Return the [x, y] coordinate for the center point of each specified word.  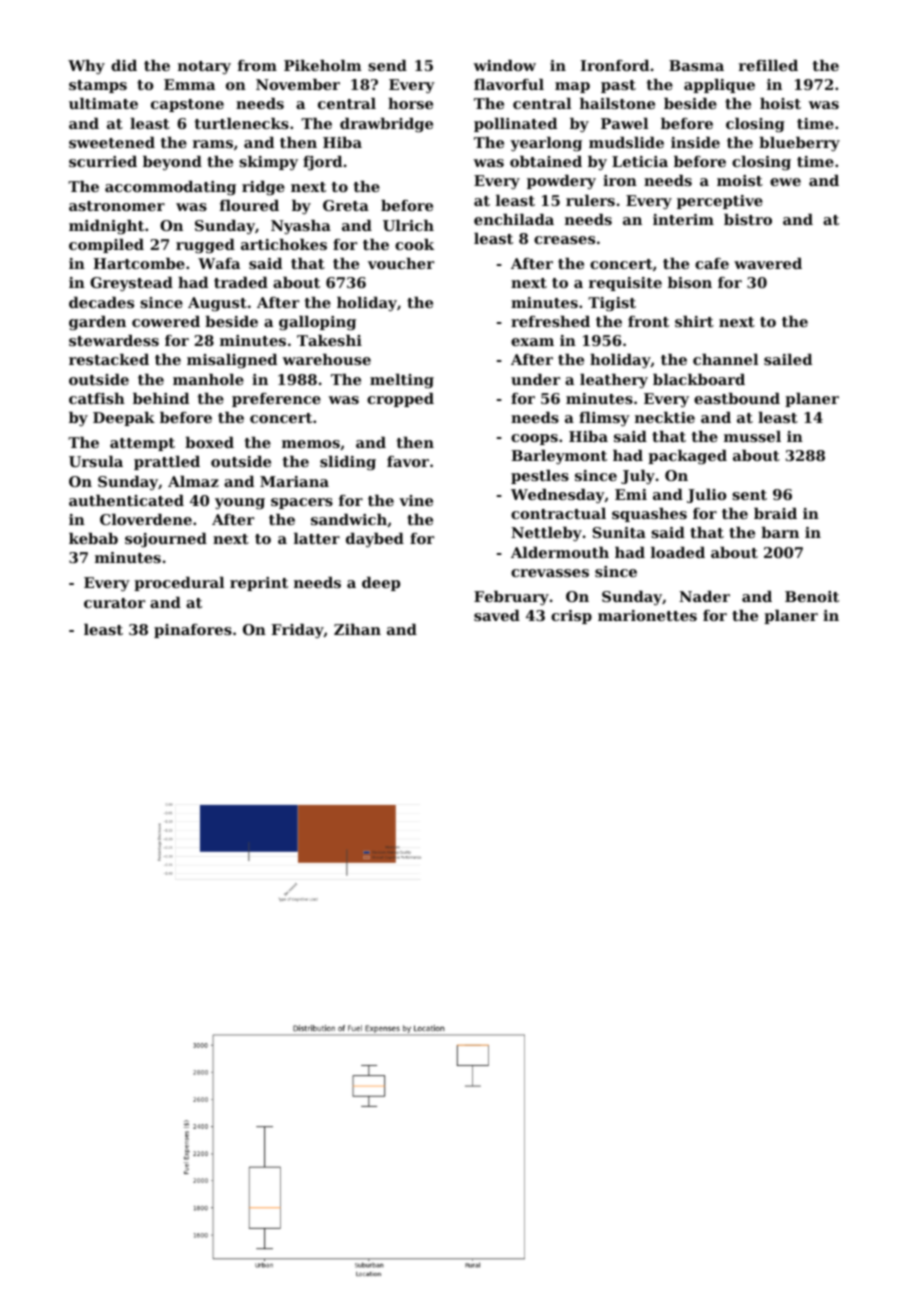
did [124, 65]
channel [725, 359]
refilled [768, 65]
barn [780, 532]
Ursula [96, 461]
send [387, 65]
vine [416, 500]
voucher [401, 263]
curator [114, 603]
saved [497, 615]
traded [241, 282]
